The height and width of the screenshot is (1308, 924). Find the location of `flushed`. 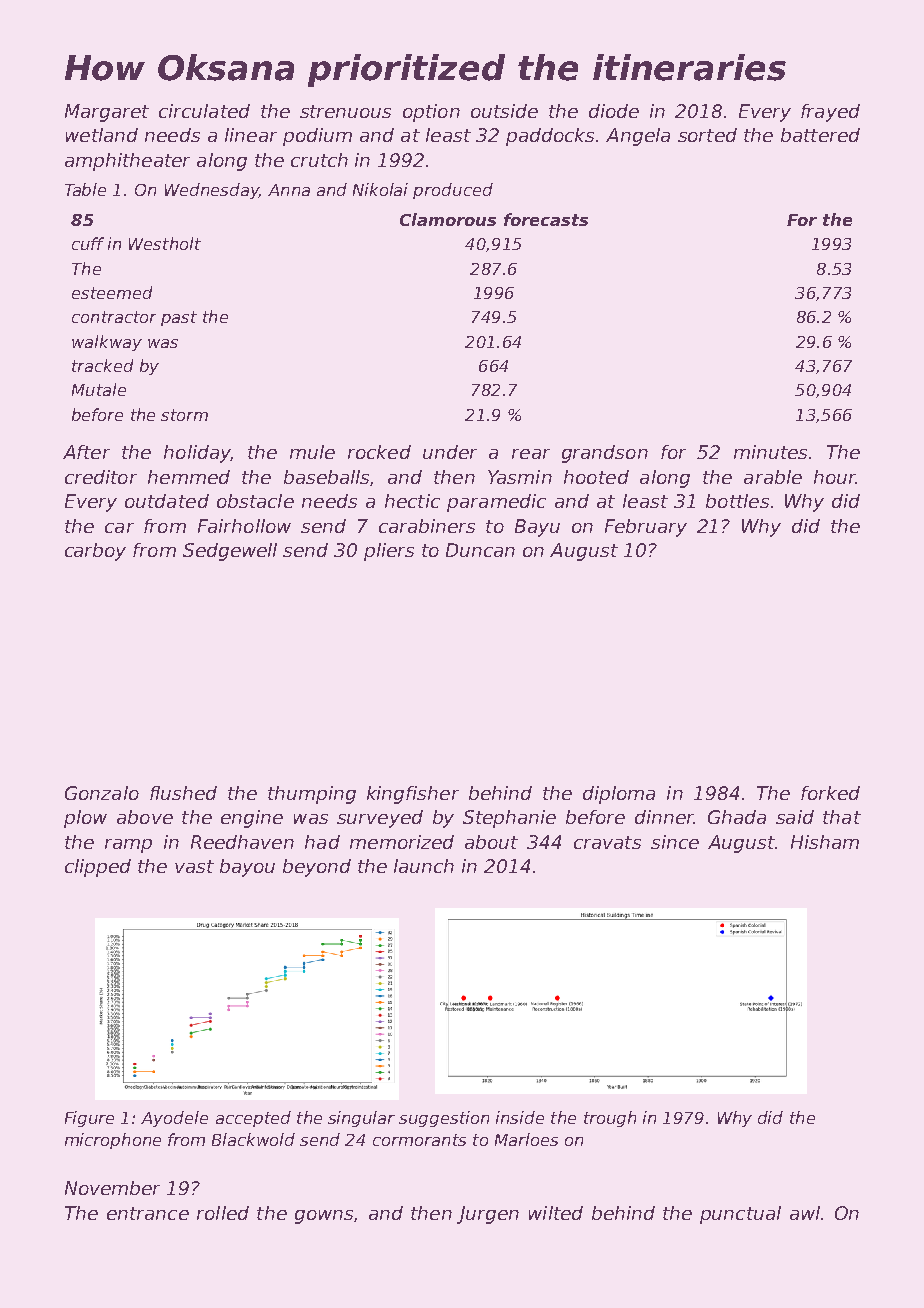

flushed is located at coordinates (183, 793).
